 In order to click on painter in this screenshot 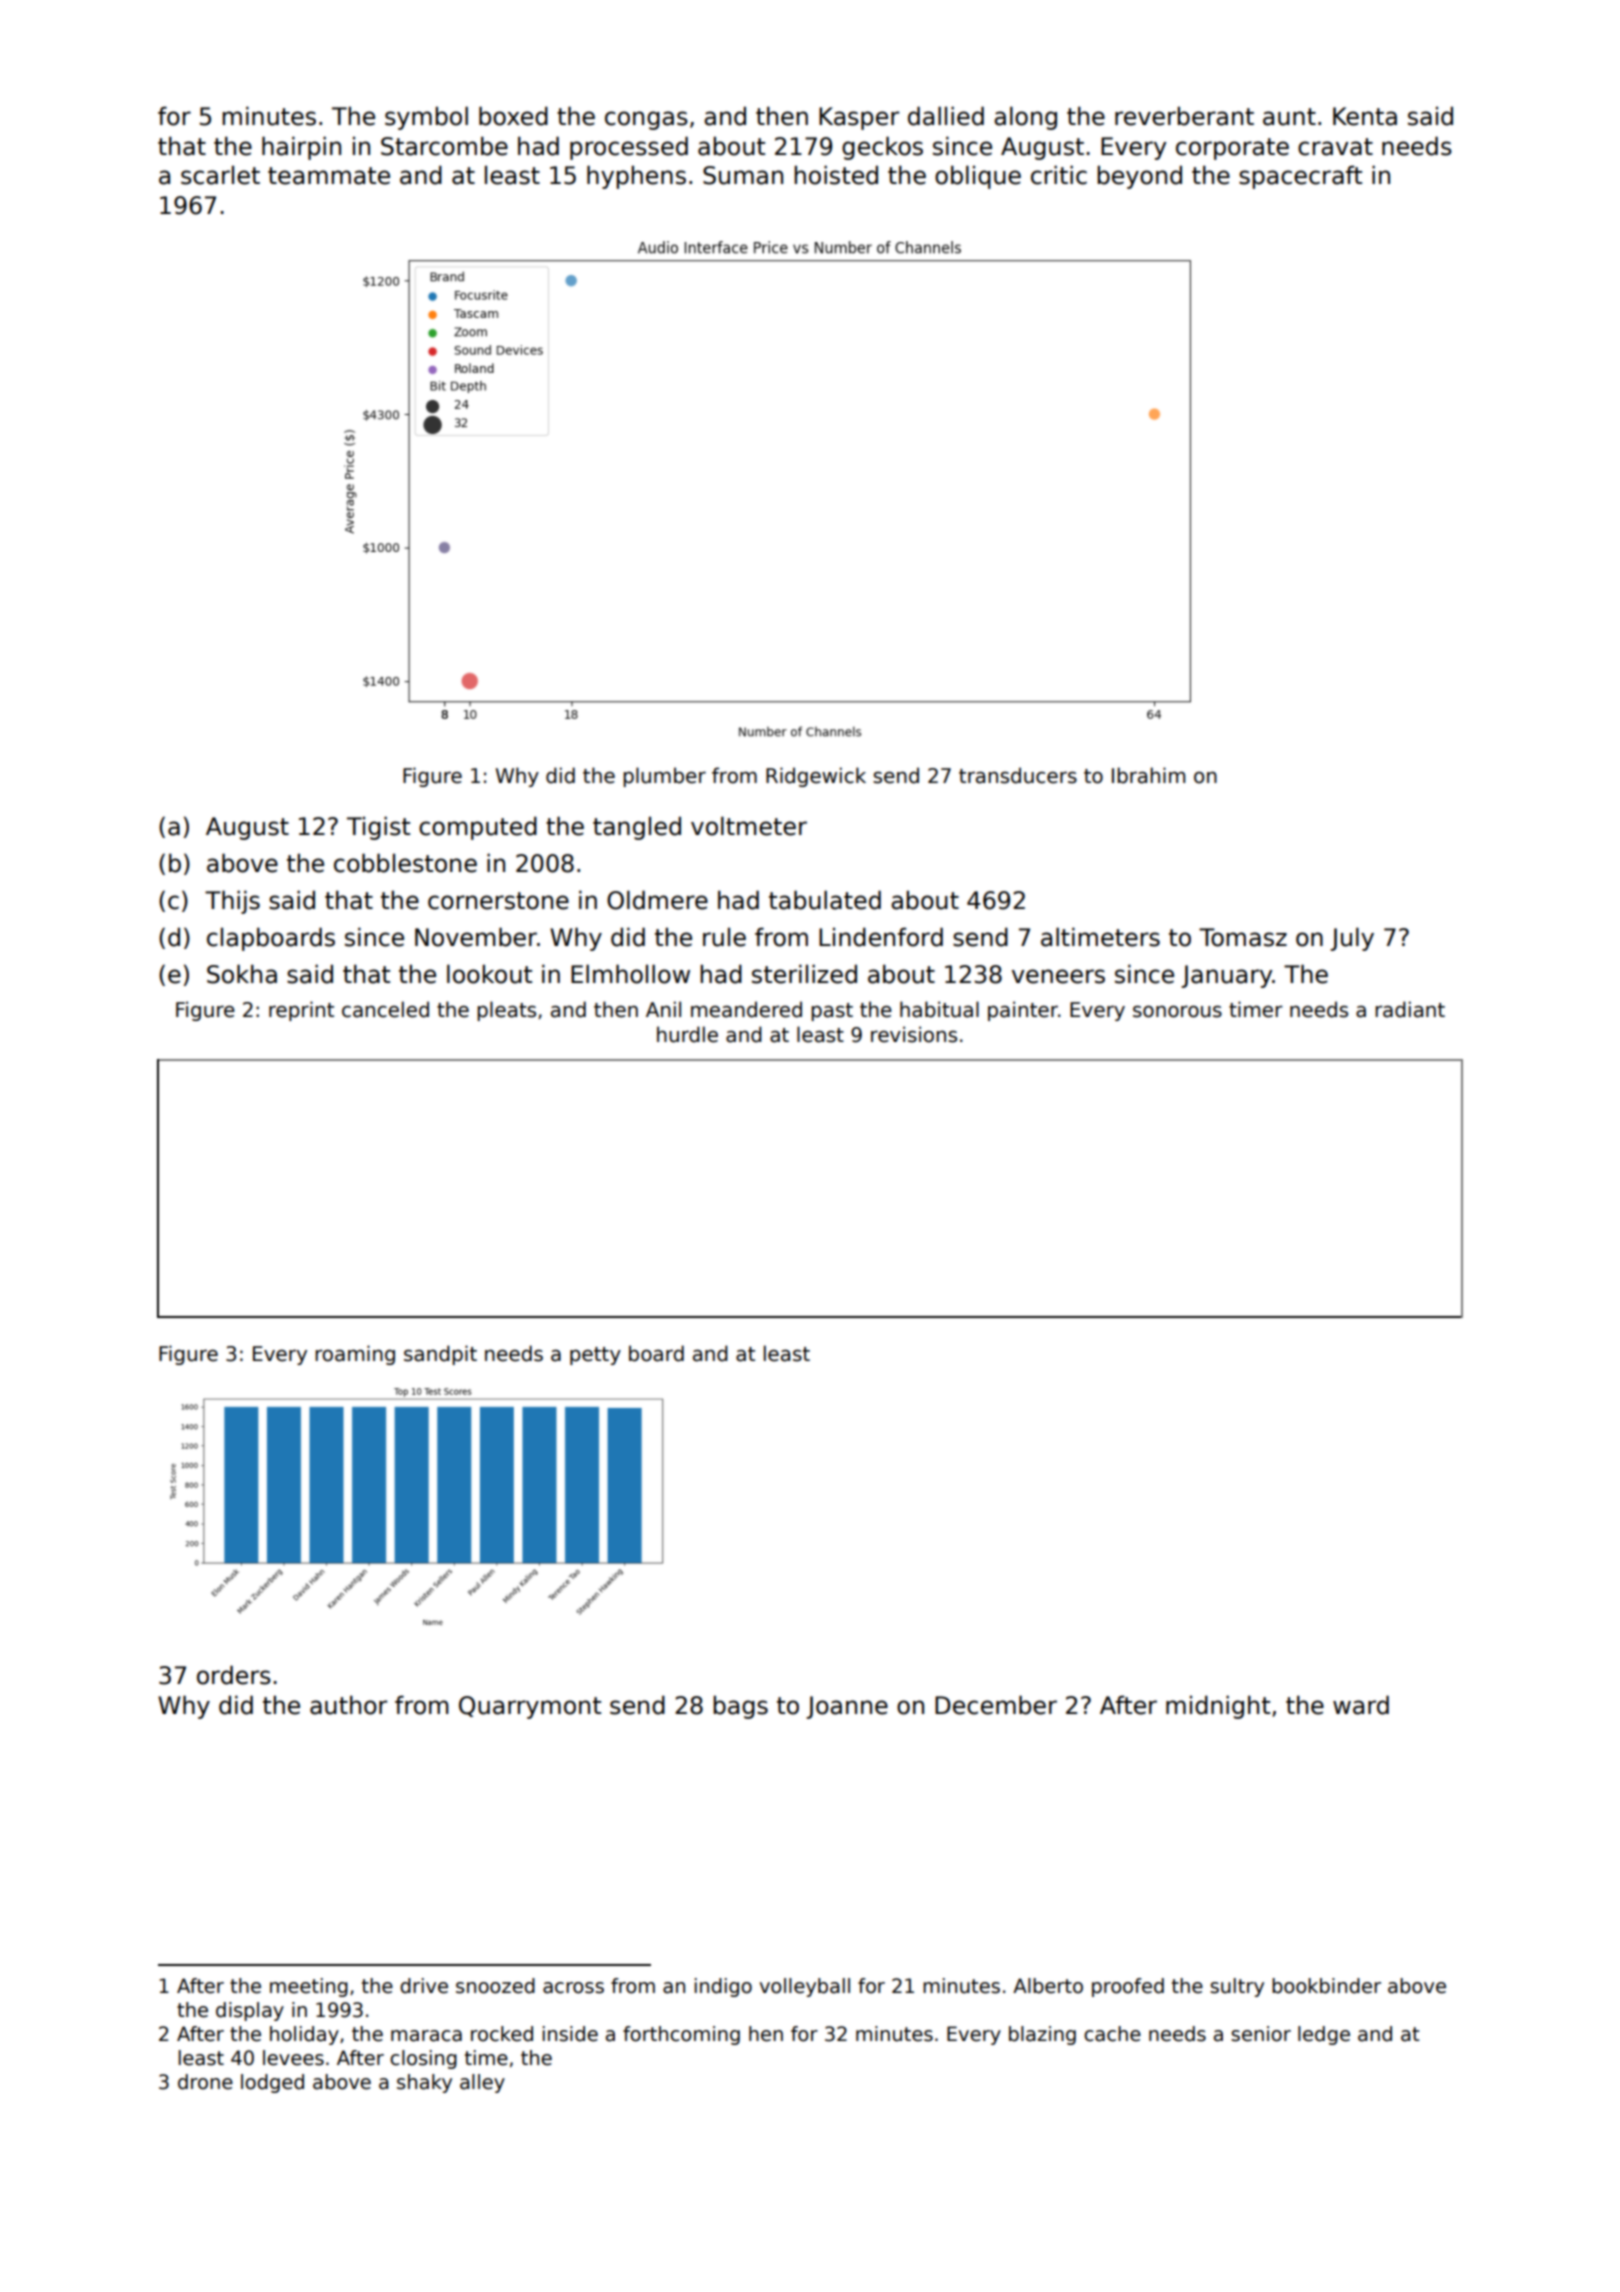, I will do `click(1023, 1011)`.
